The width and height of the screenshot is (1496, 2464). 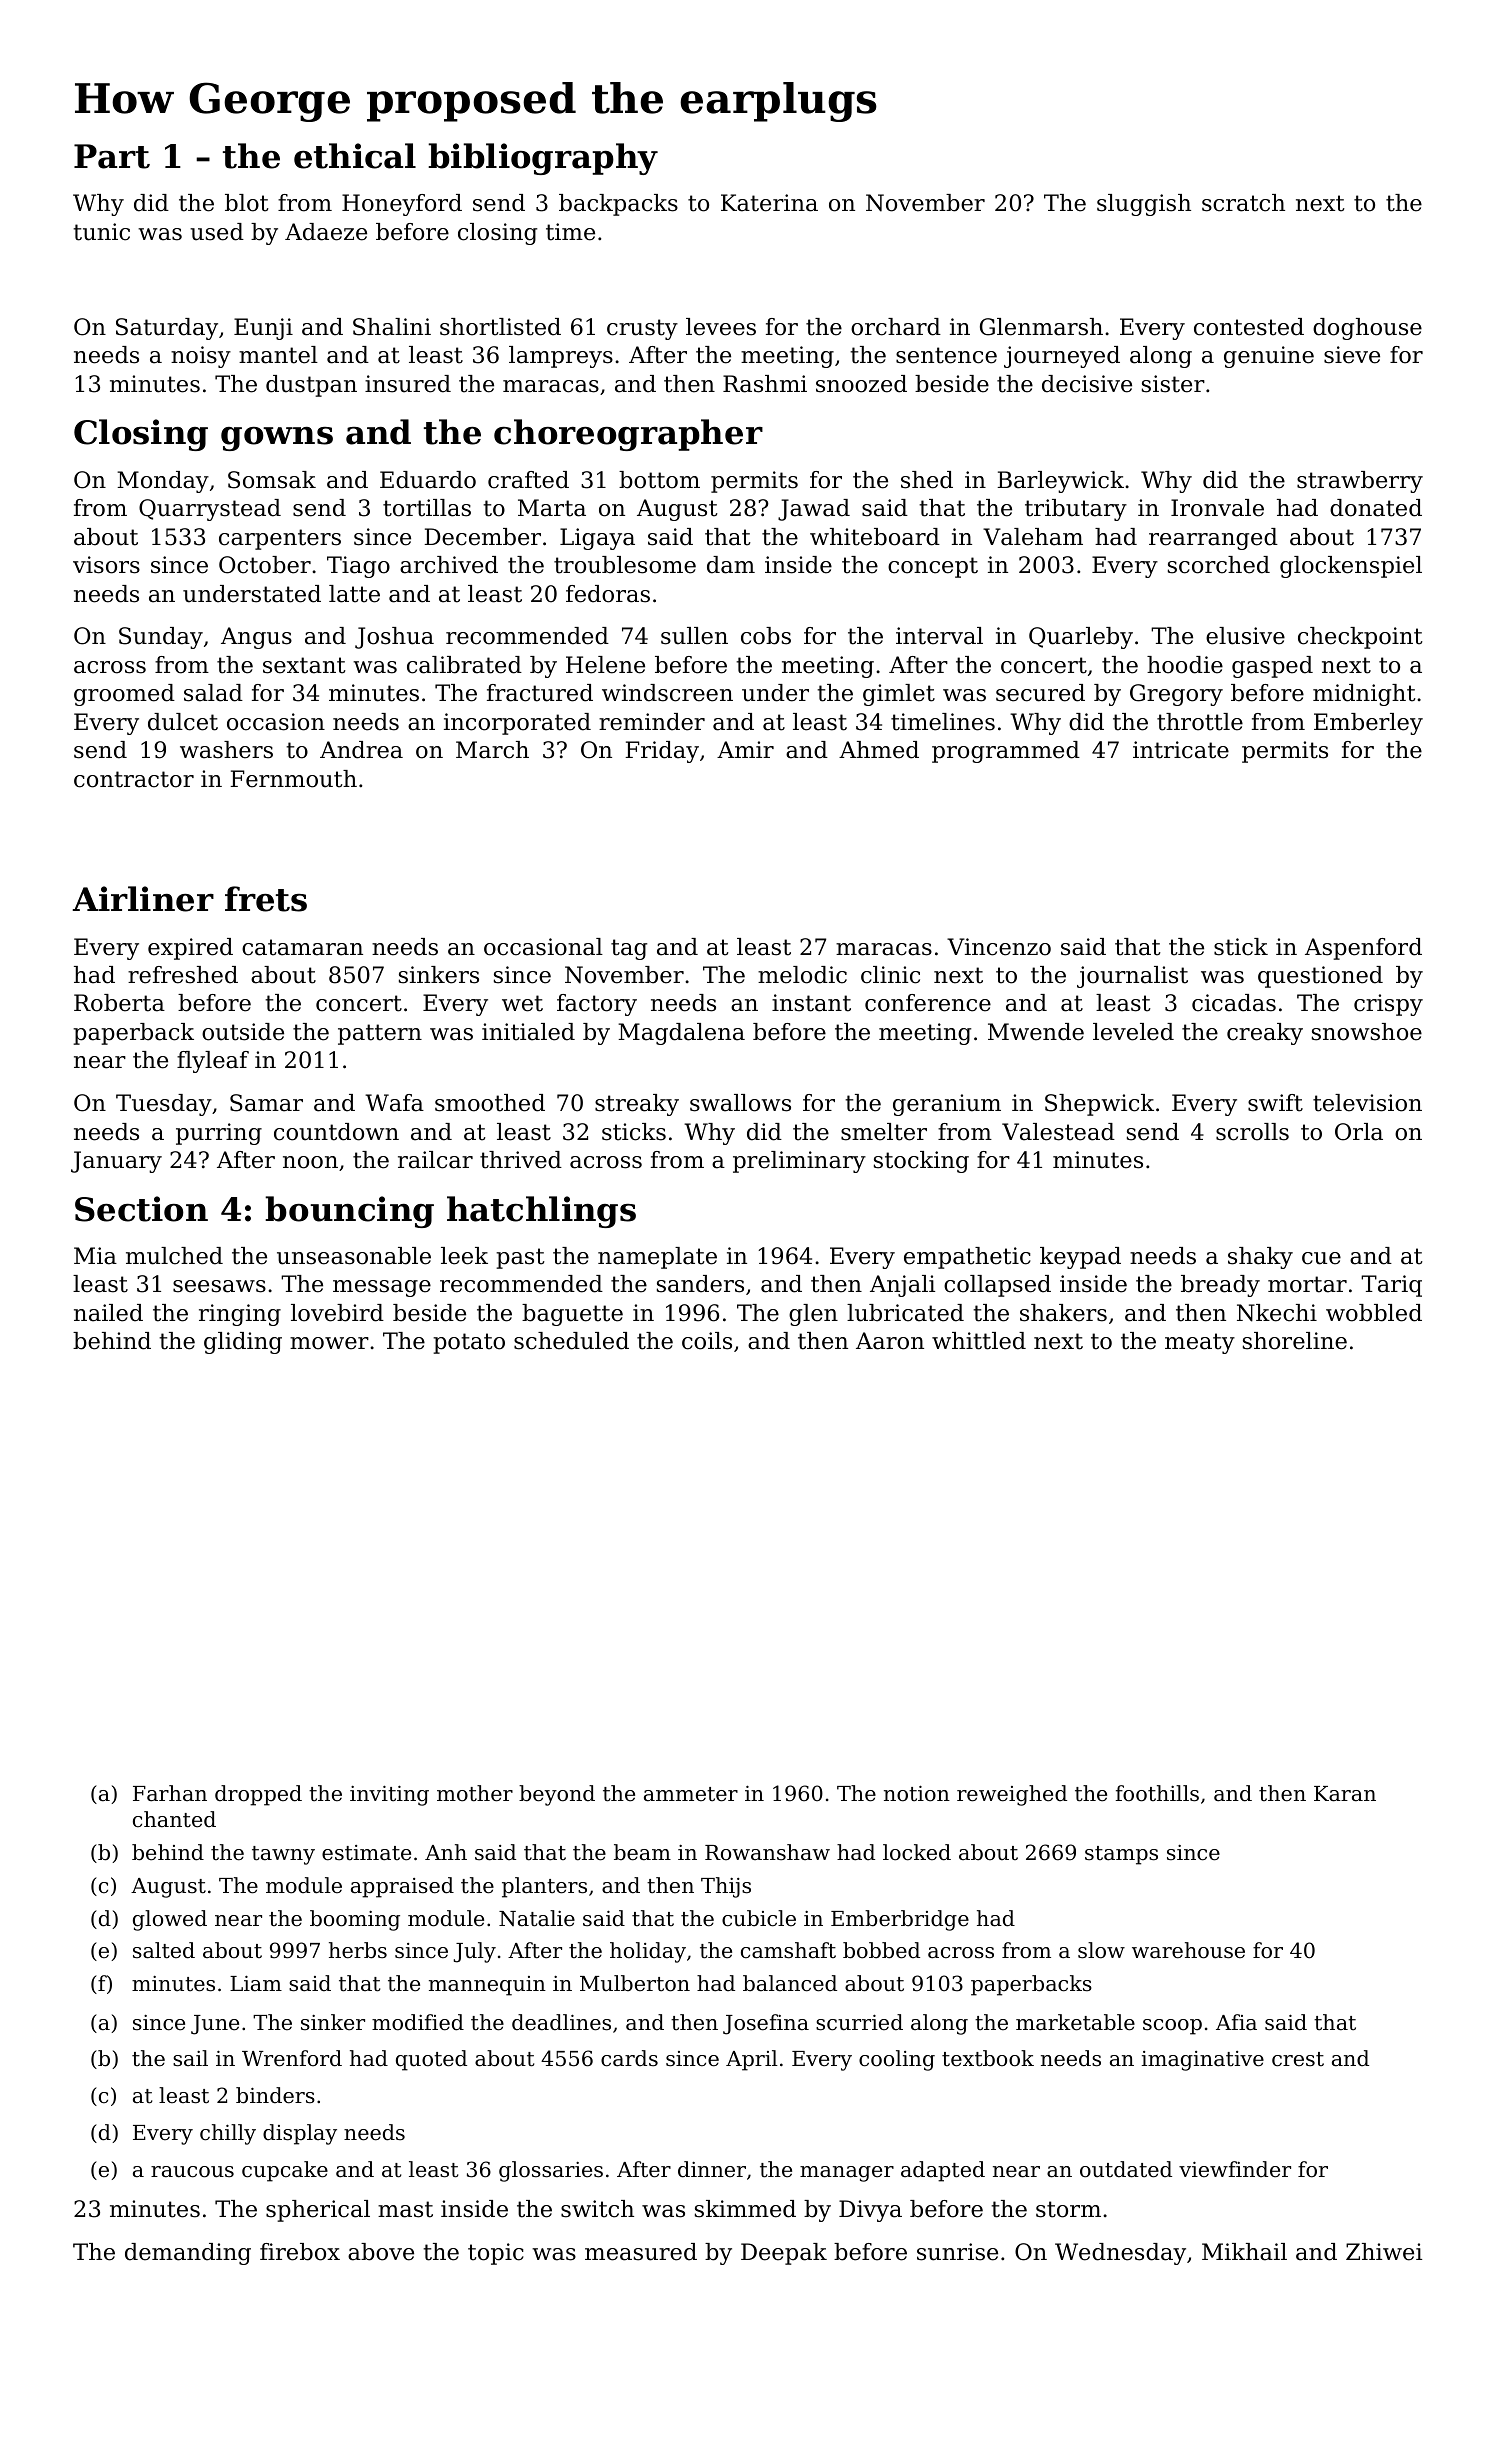 What do you see at coordinates (946, 355) in the screenshot?
I see `sentence` at bounding box center [946, 355].
